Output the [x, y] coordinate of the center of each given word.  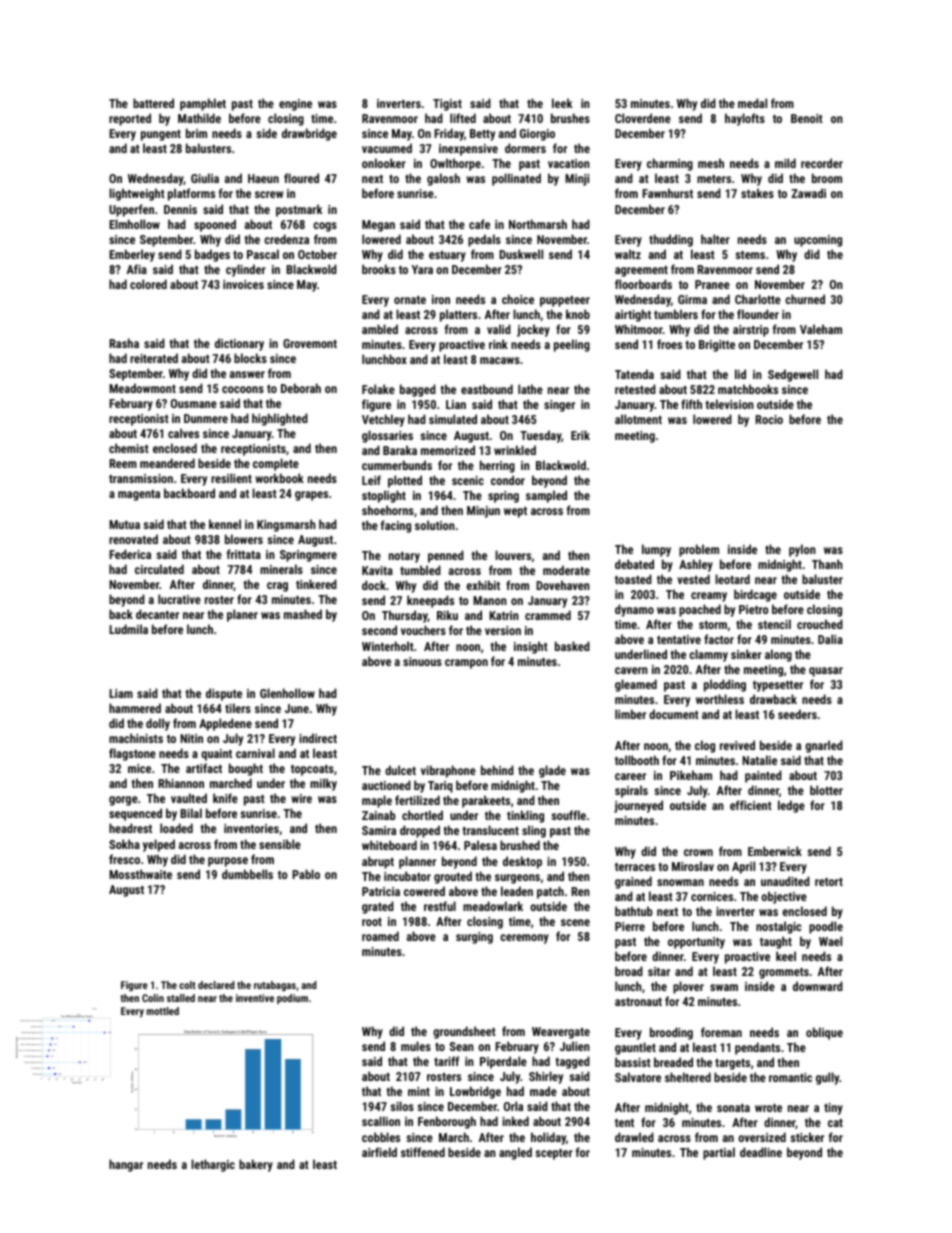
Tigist [447, 105]
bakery [256, 1165]
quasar [826, 672]
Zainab [378, 815]
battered [153, 103]
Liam [121, 693]
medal [752, 103]
